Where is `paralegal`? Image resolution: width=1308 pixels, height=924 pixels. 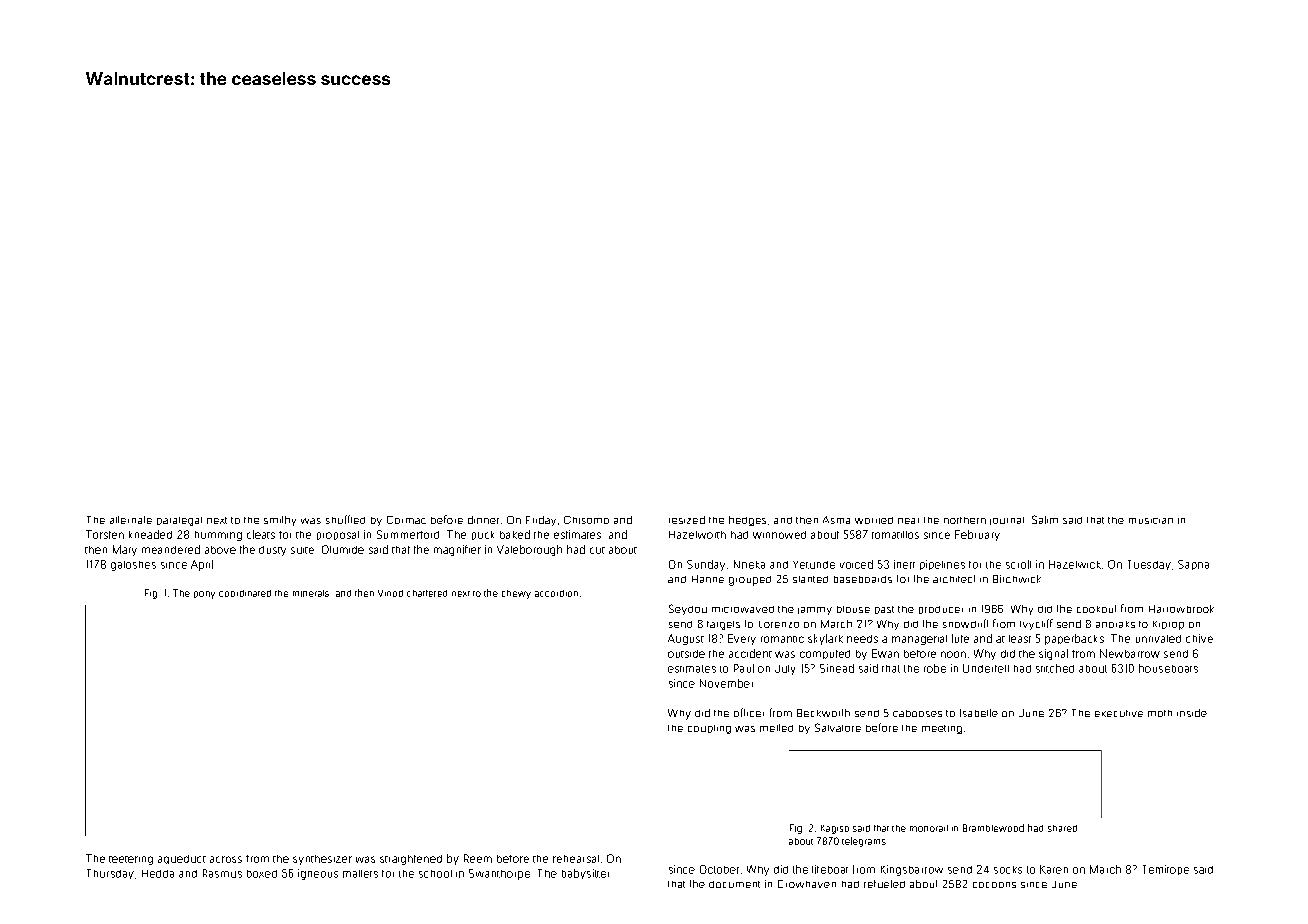 paralegal is located at coordinates (179, 521).
